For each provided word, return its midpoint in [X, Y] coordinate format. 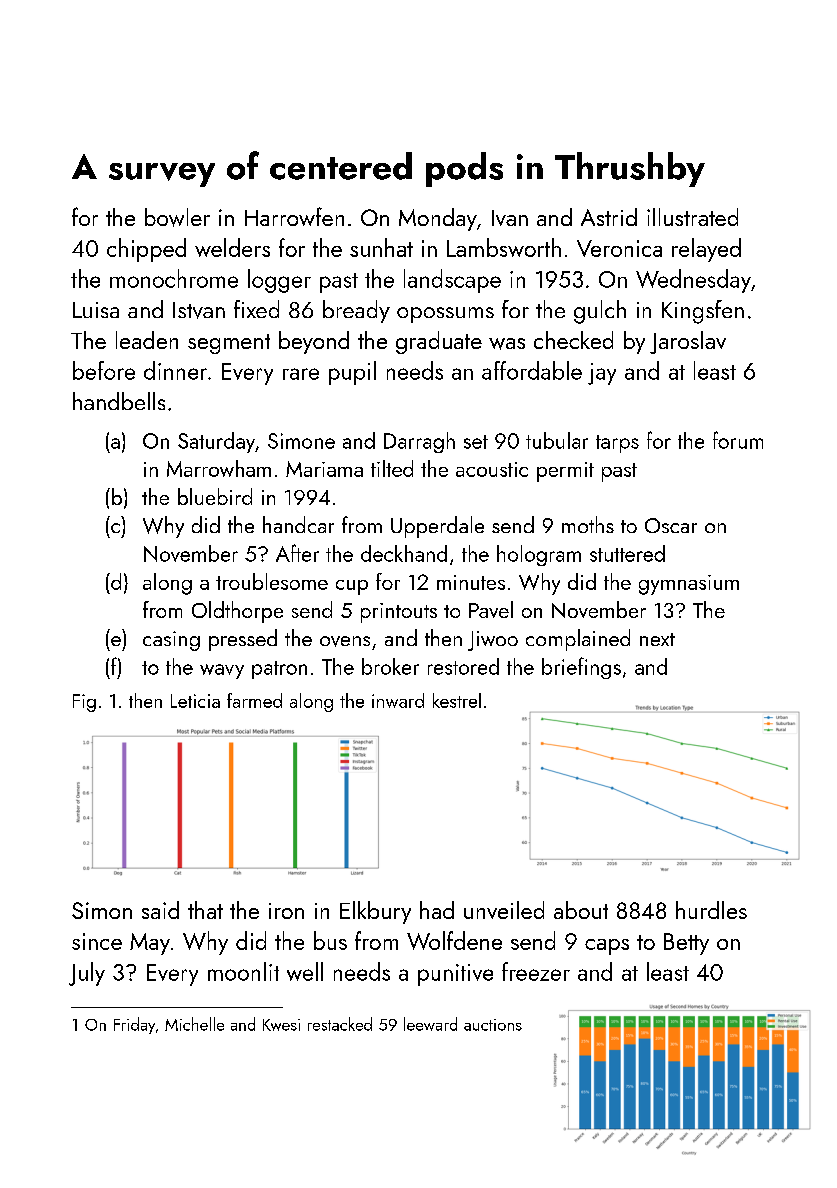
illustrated [692, 217]
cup [352, 587]
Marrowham [219, 468]
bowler [177, 217]
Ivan [510, 218]
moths [588, 524]
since [97, 941]
